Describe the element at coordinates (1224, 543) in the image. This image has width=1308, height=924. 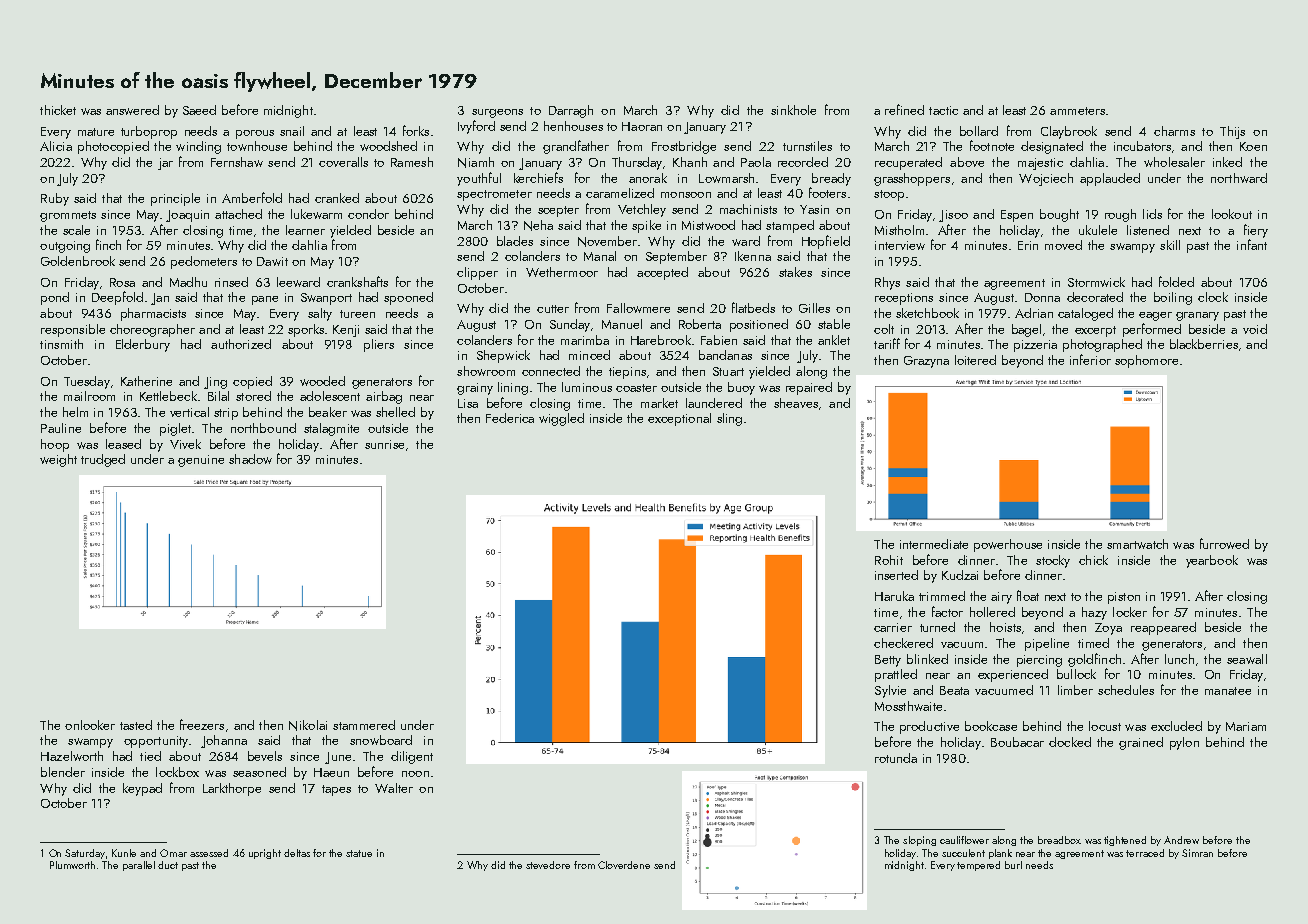
I see `furrowed` at that location.
